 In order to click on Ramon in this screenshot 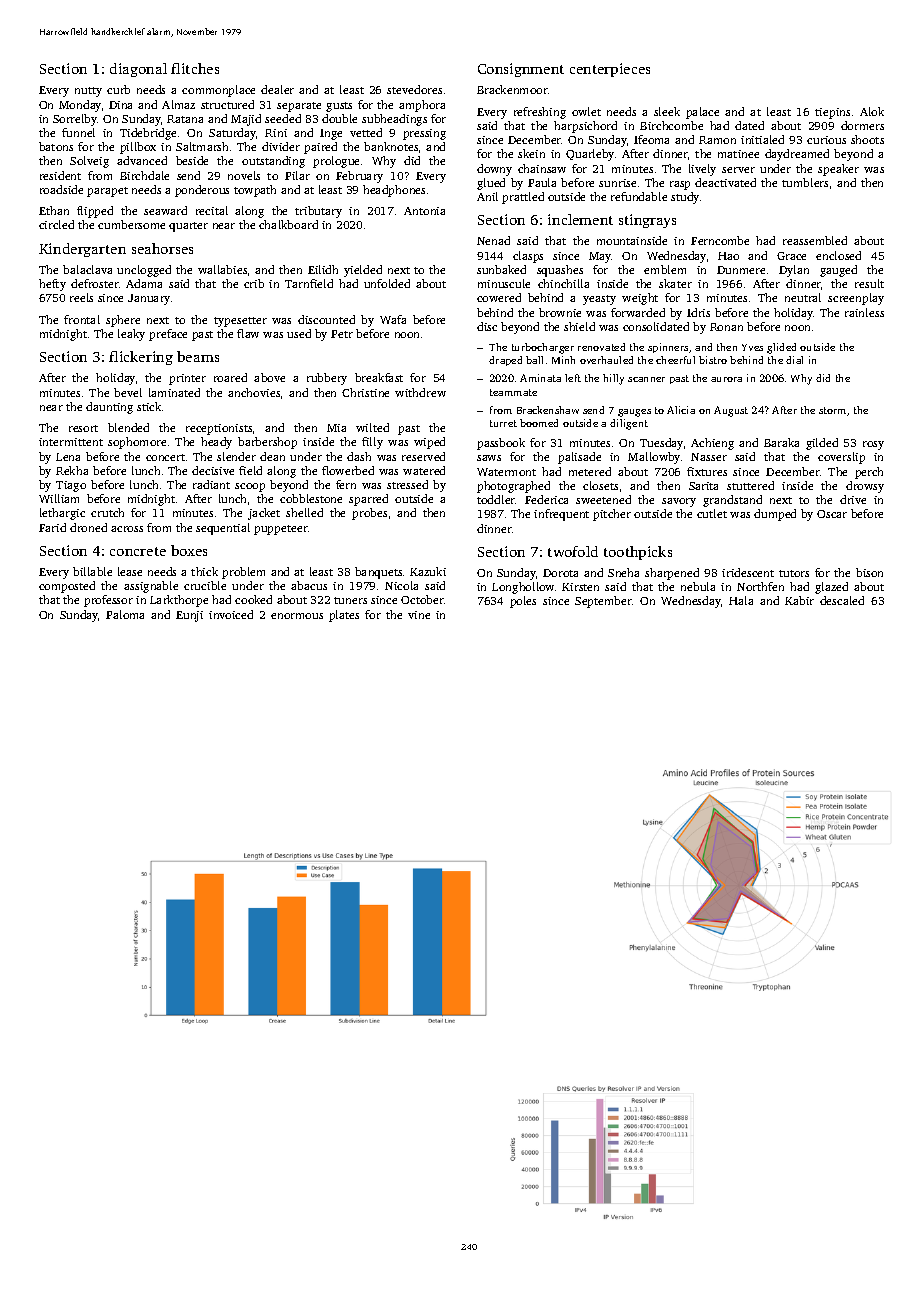, I will do `click(717, 140)`.
